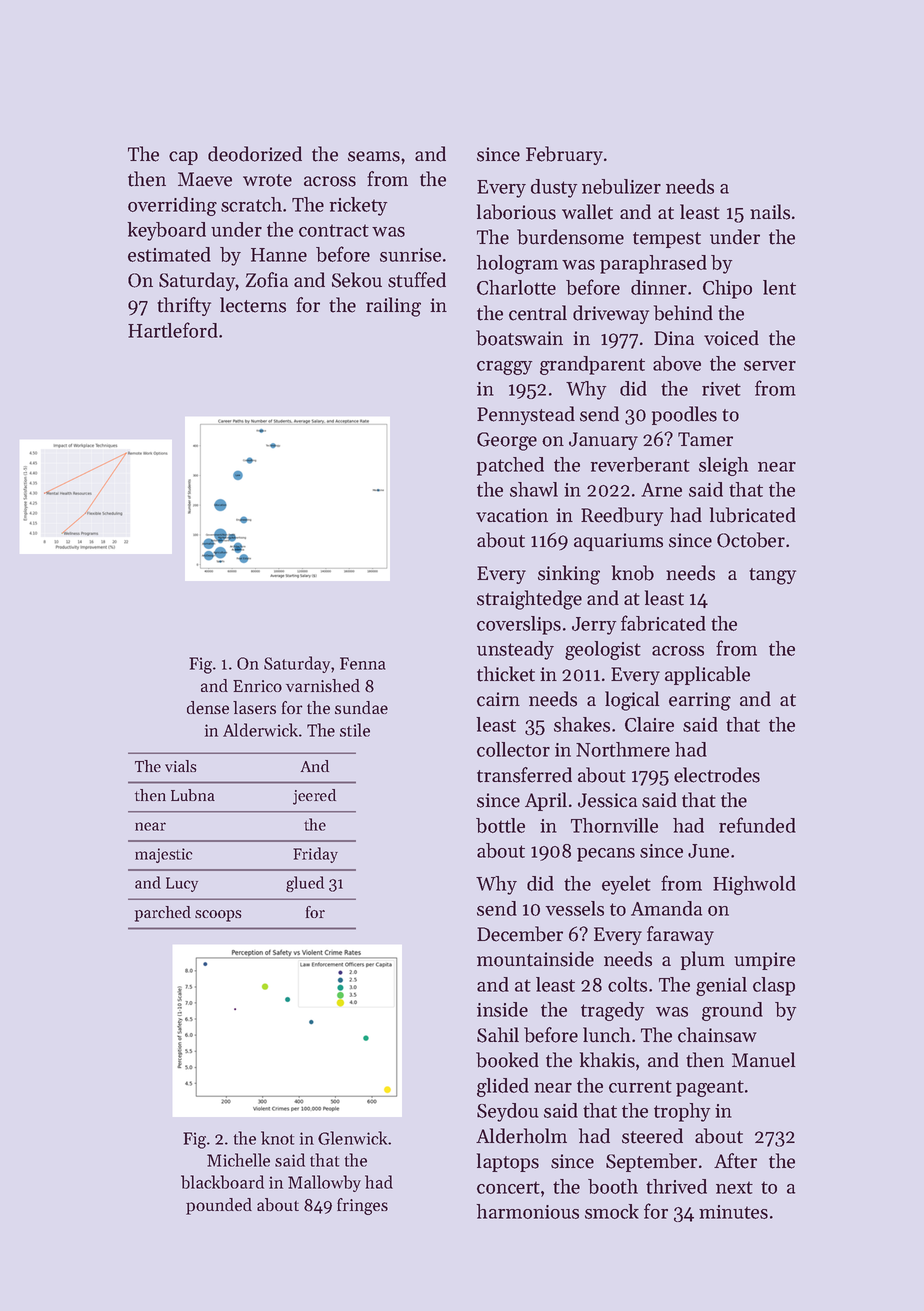  Describe the element at coordinates (219, 1206) in the screenshot. I see `pounded` at that location.
